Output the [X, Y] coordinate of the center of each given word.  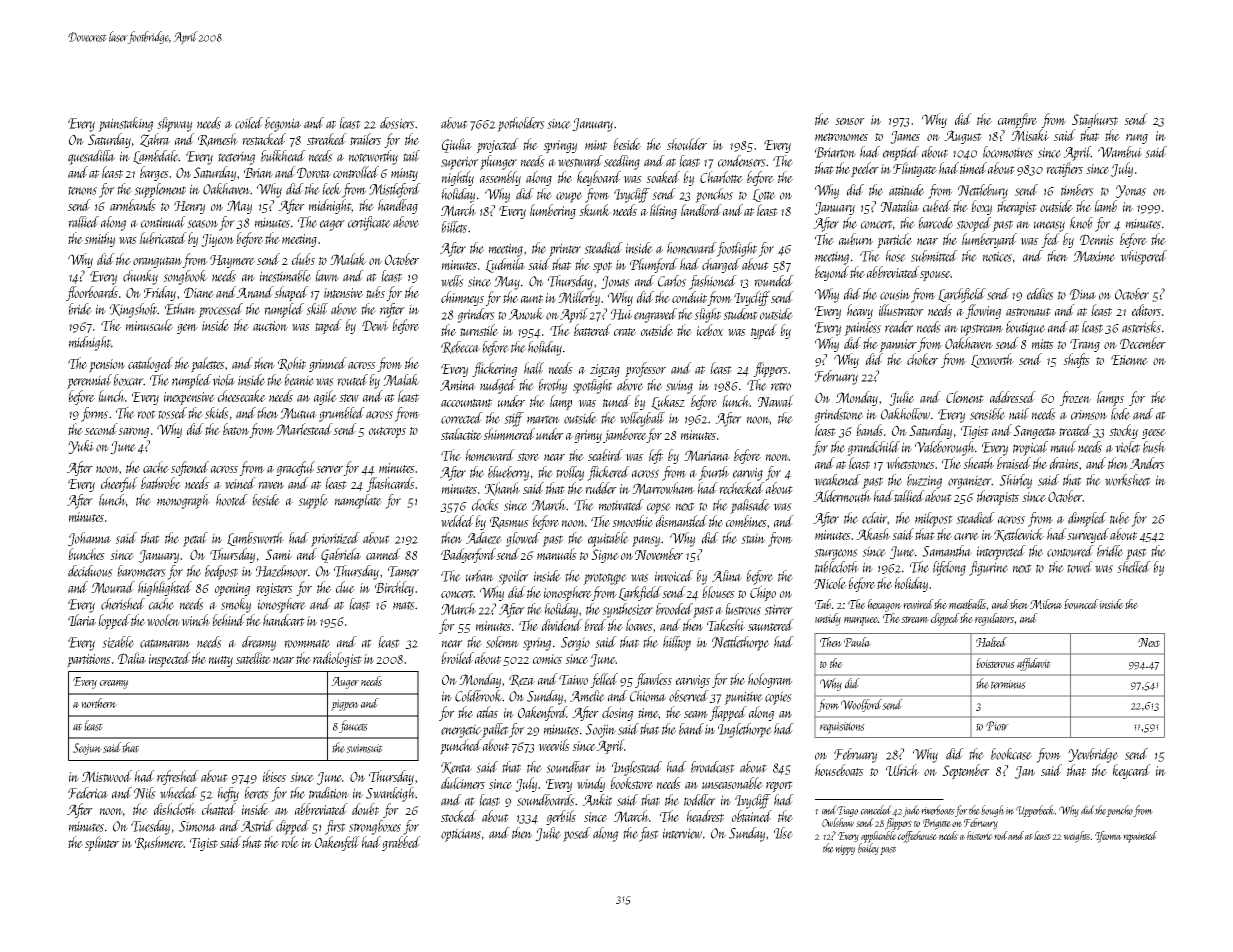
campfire [1017, 121]
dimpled [1087, 519]
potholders [521, 124]
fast [649, 834]
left [656, 456]
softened [190, 468]
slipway [174, 124]
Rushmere [159, 843]
